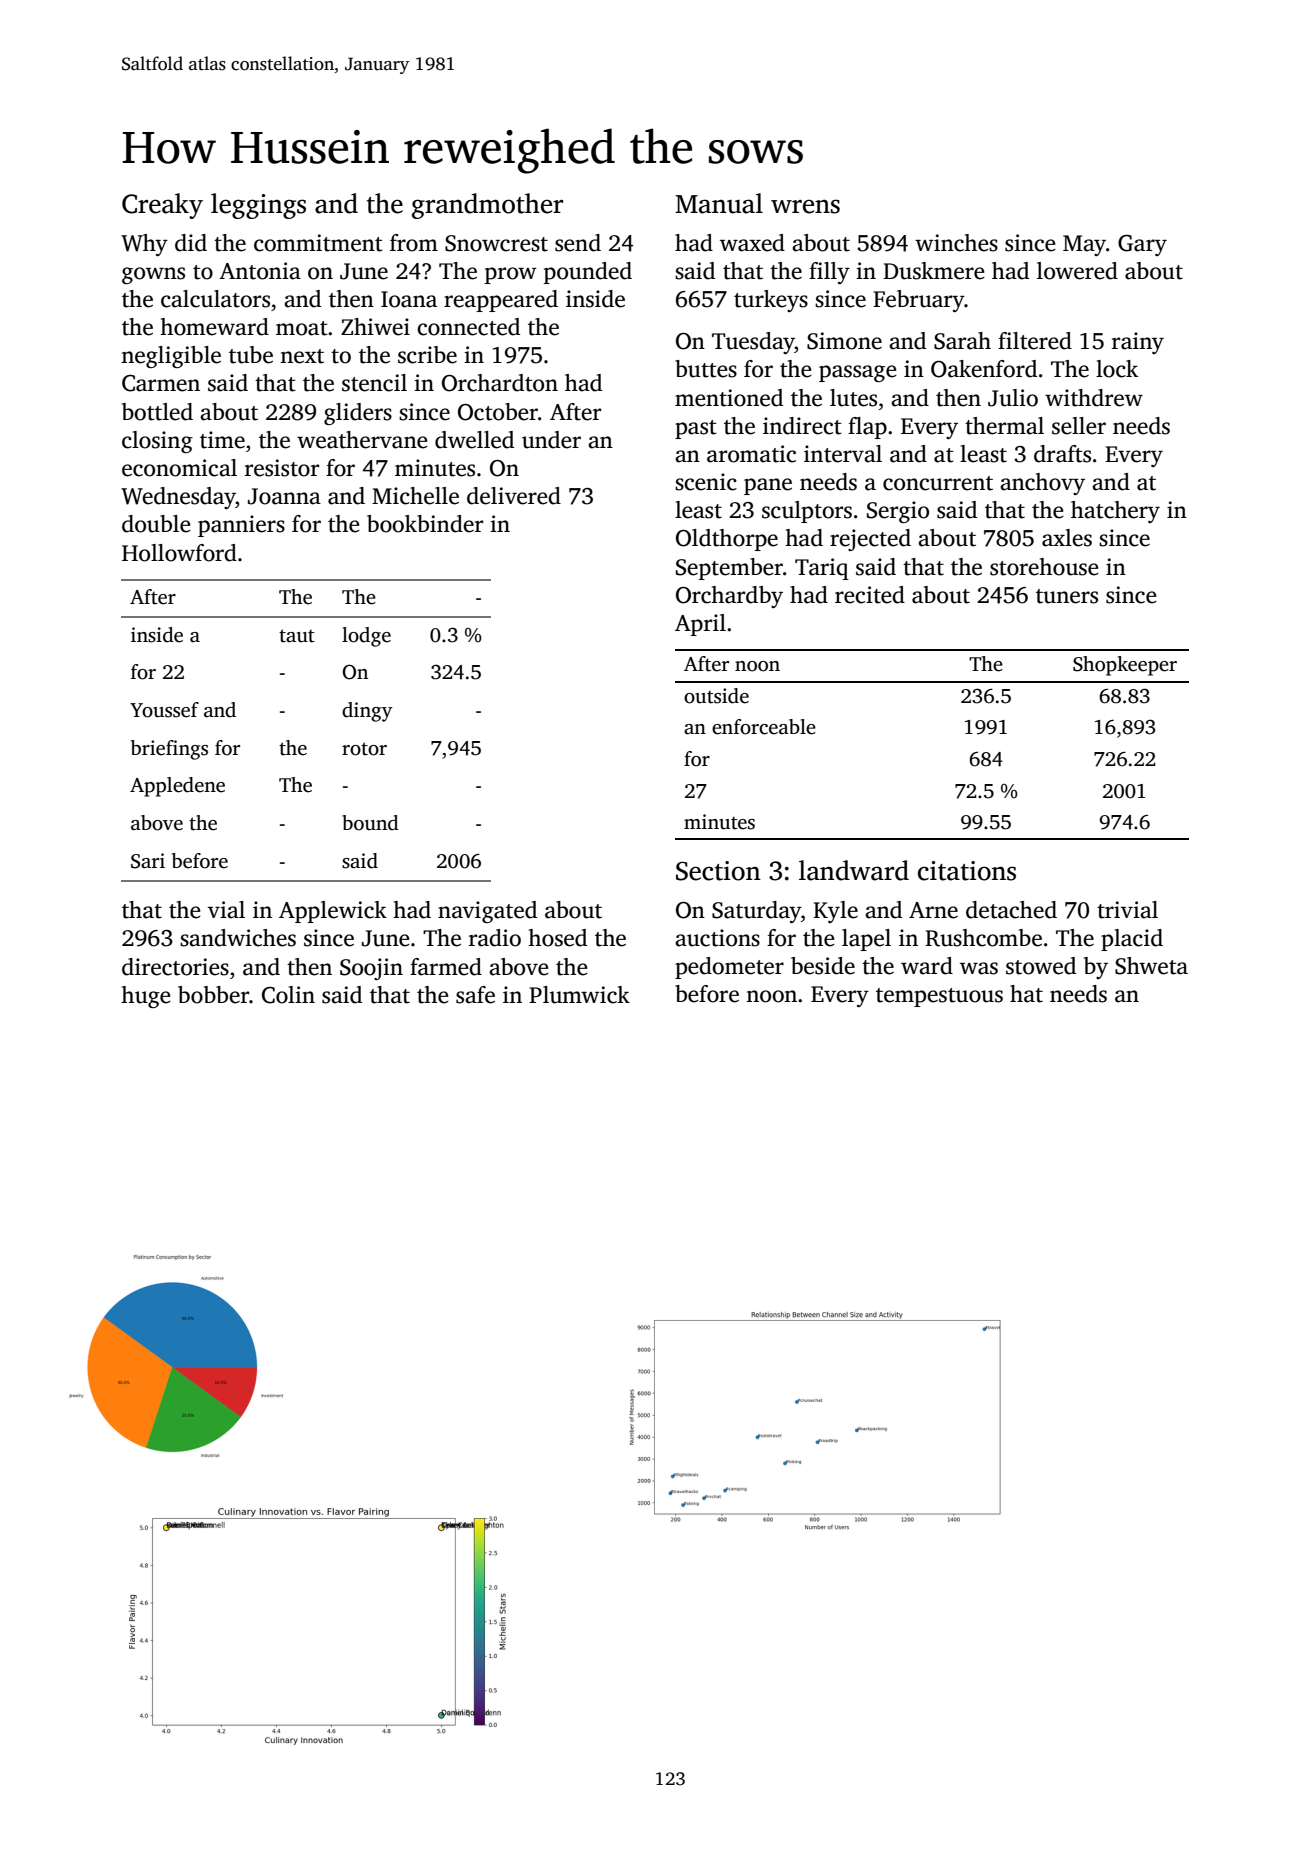 This screenshot has width=1310, height=1852. I want to click on Creaky, so click(162, 206).
